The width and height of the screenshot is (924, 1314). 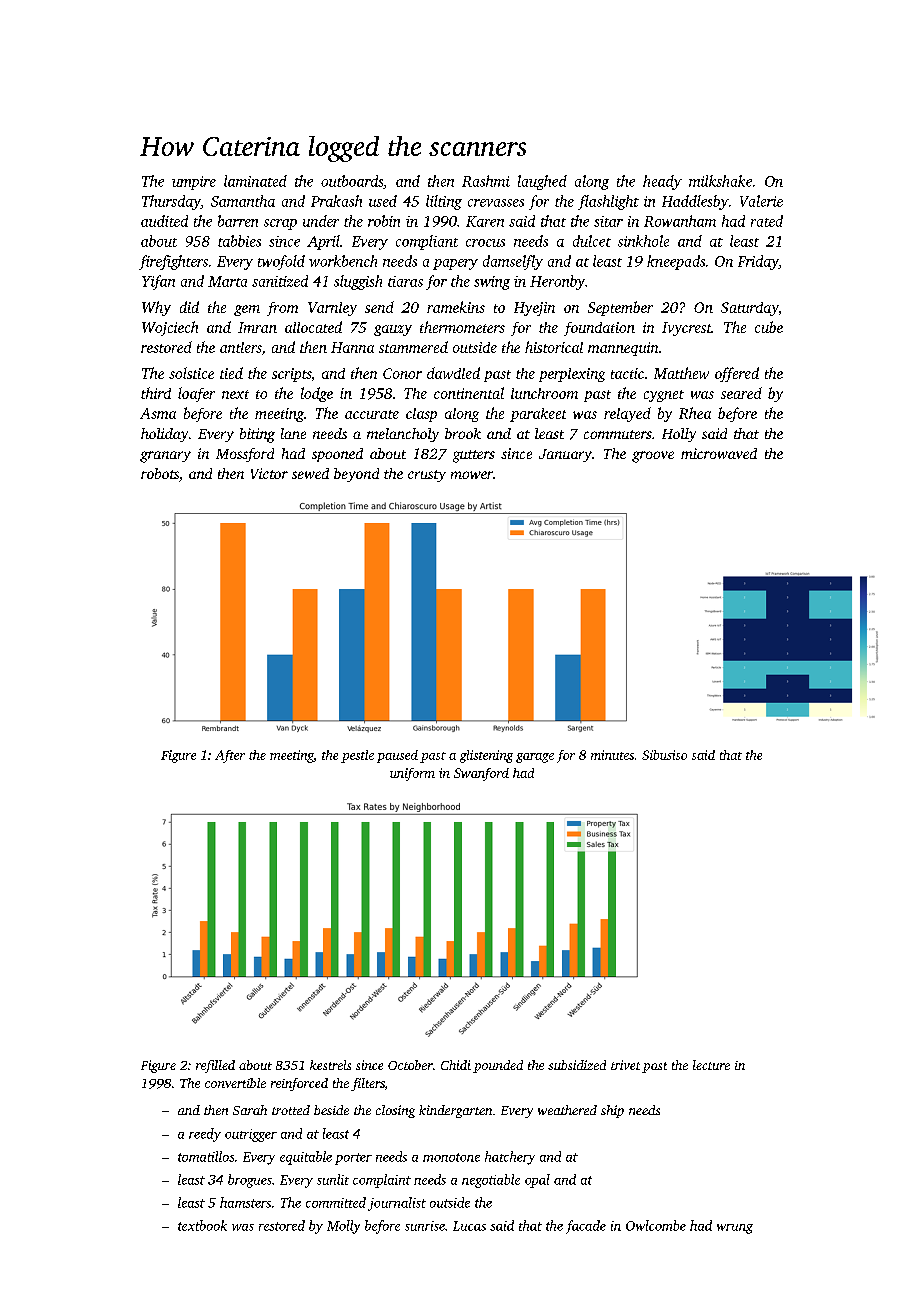 What do you see at coordinates (379, 307) in the screenshot?
I see `send` at bounding box center [379, 307].
